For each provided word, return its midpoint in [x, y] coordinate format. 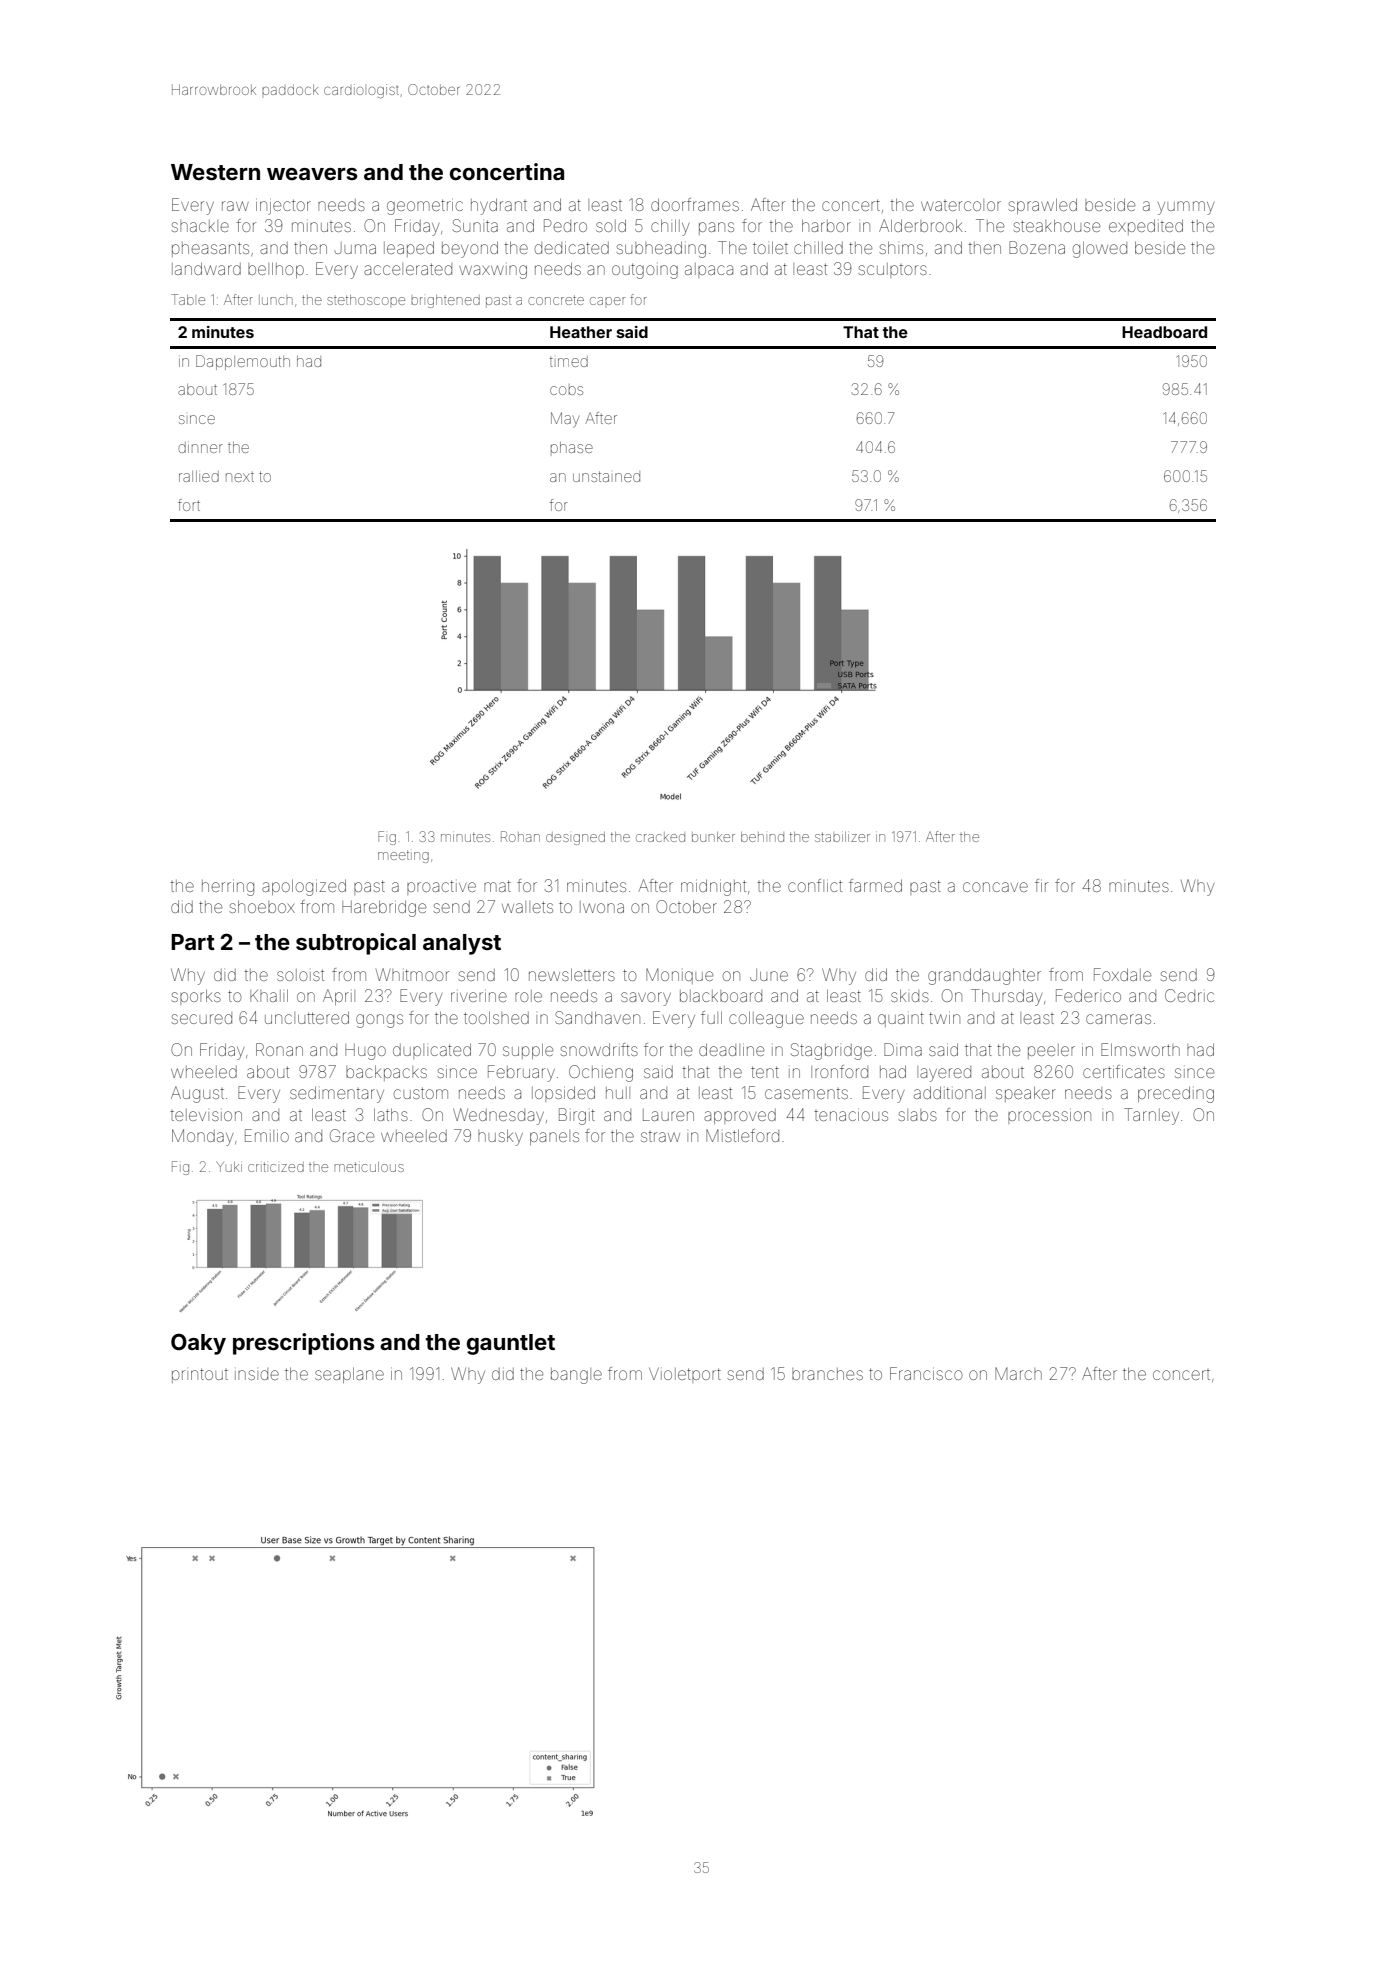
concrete [556, 300]
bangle [576, 1376]
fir [1041, 885]
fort [189, 505]
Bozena [1037, 247]
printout [200, 1375]
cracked [660, 837]
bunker [713, 837]
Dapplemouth [243, 362]
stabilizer [842, 837]
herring [228, 888]
